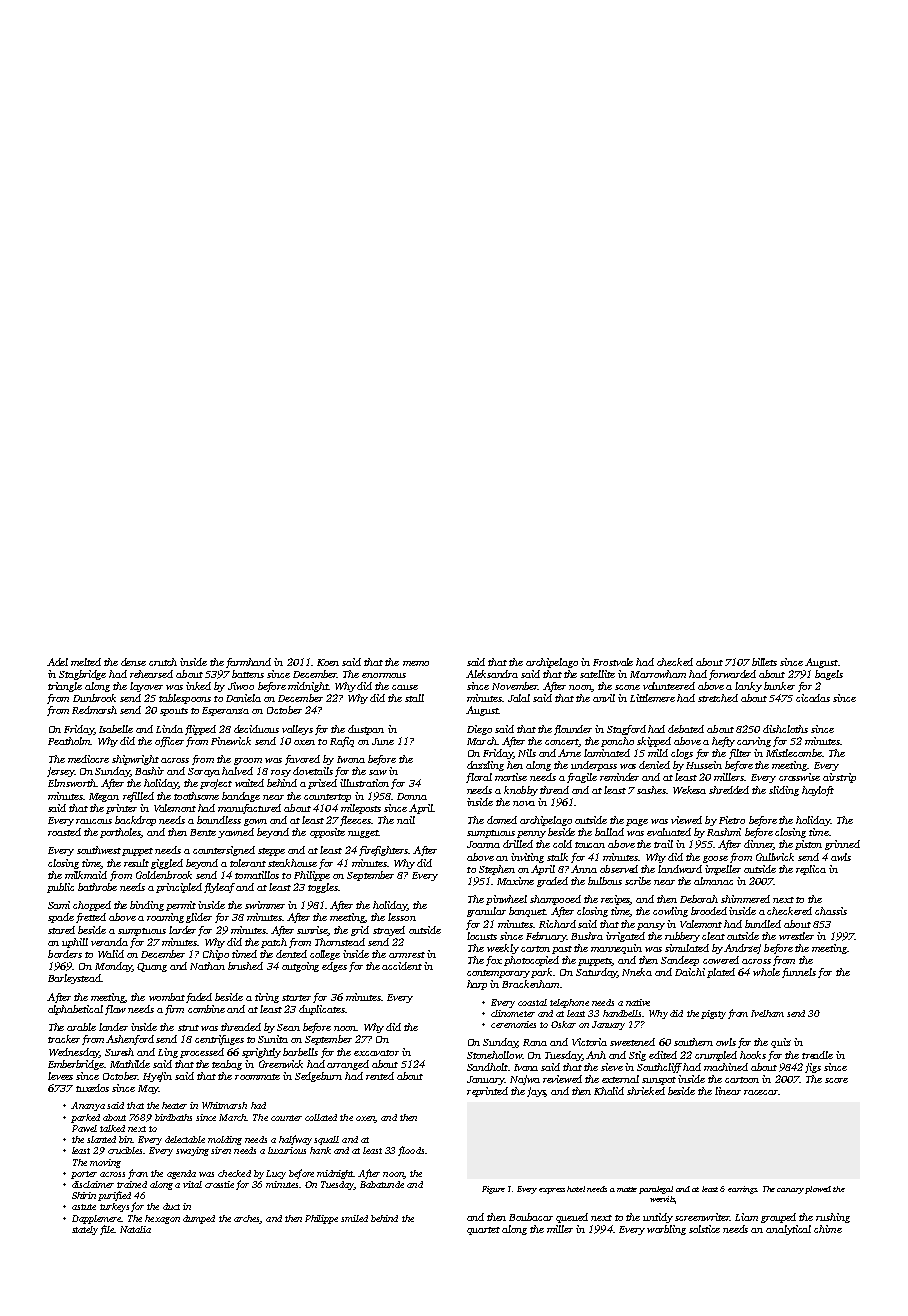  What do you see at coordinates (135, 1229) in the page?
I see `Natalia` at bounding box center [135, 1229].
